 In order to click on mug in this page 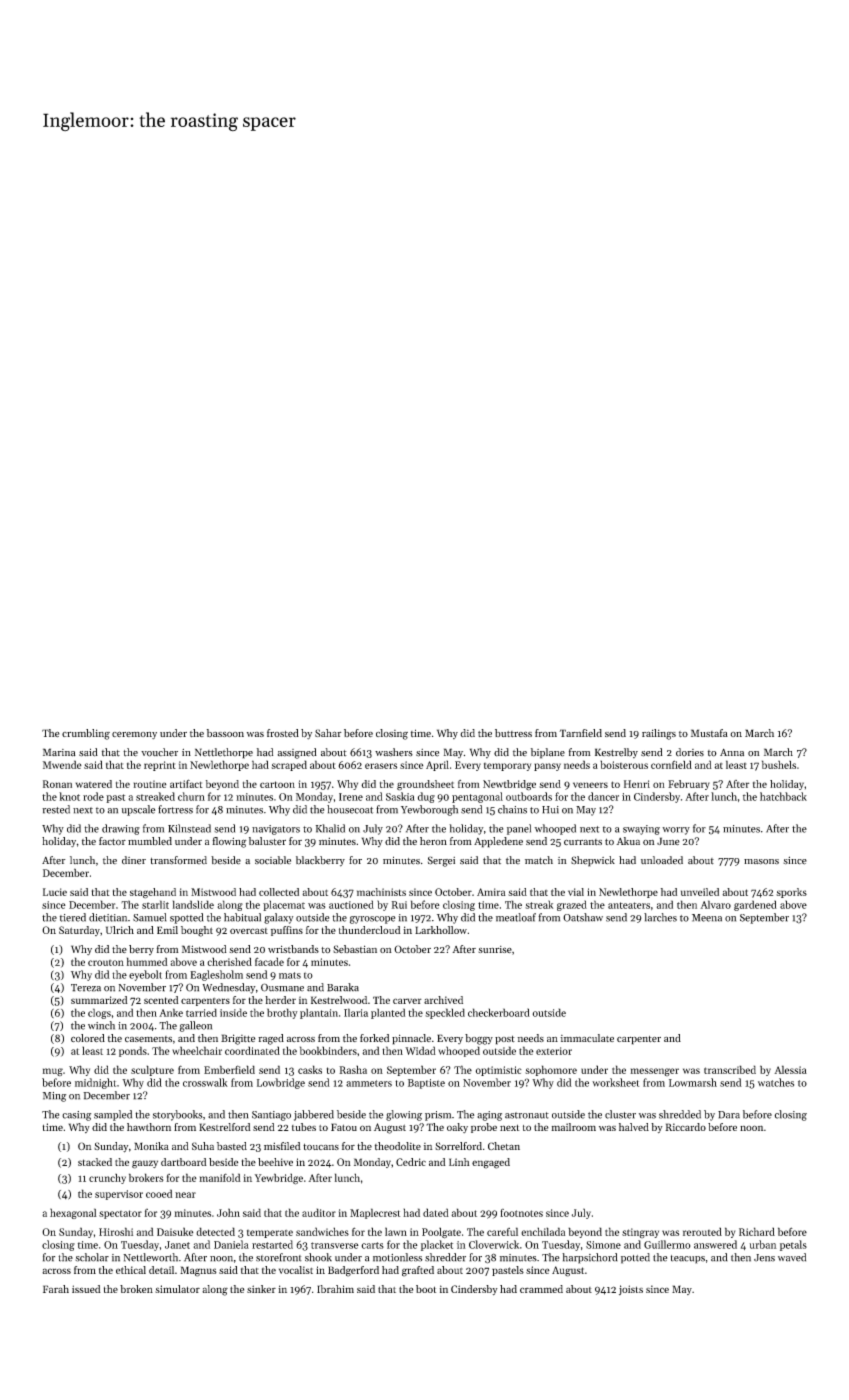, I will do `click(53, 1072)`.
